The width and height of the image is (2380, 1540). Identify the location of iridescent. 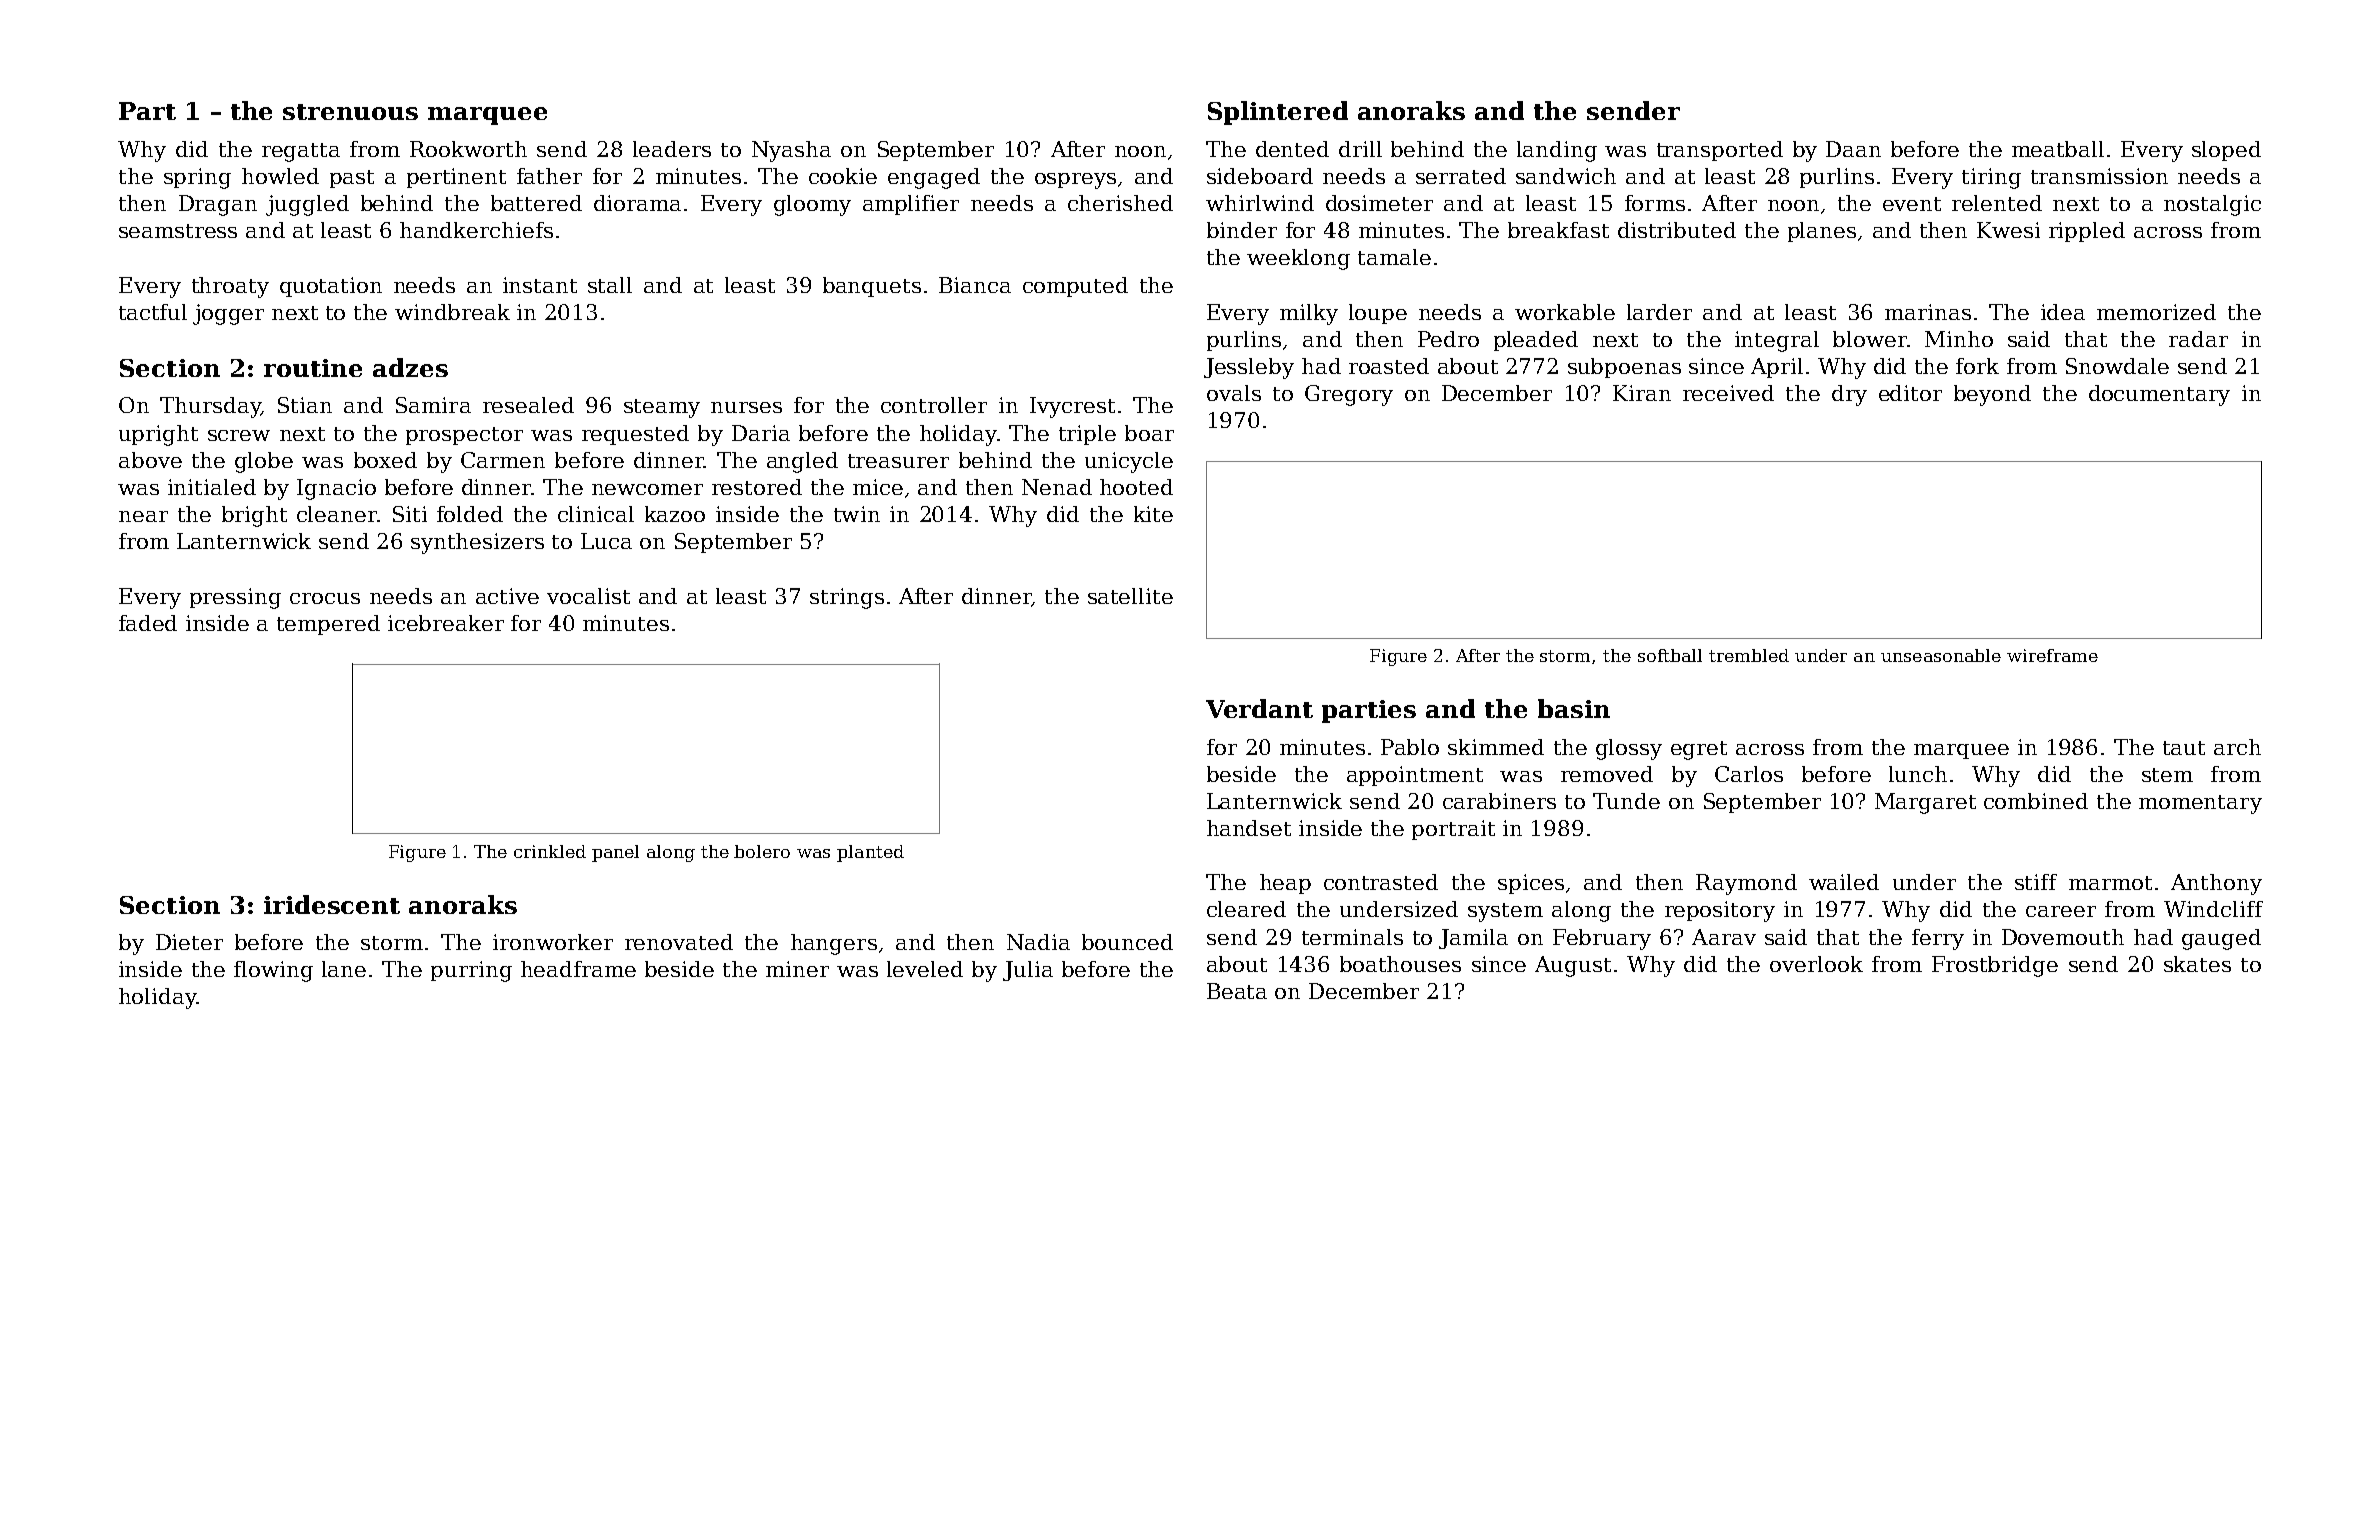
(332, 904).
